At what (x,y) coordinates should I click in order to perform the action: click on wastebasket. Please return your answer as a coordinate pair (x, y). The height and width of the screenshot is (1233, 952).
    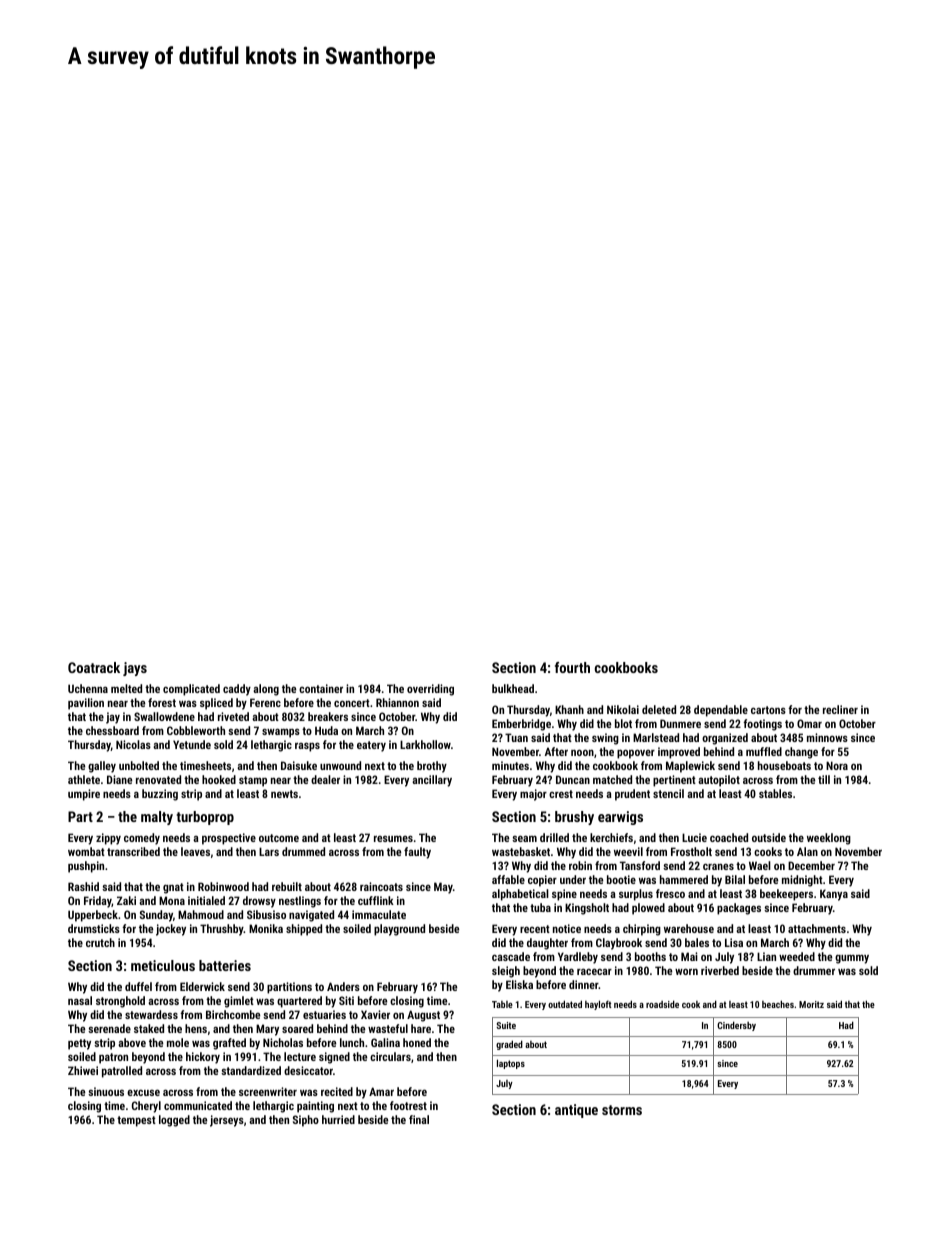
    Looking at the image, I should click on (521, 851).
